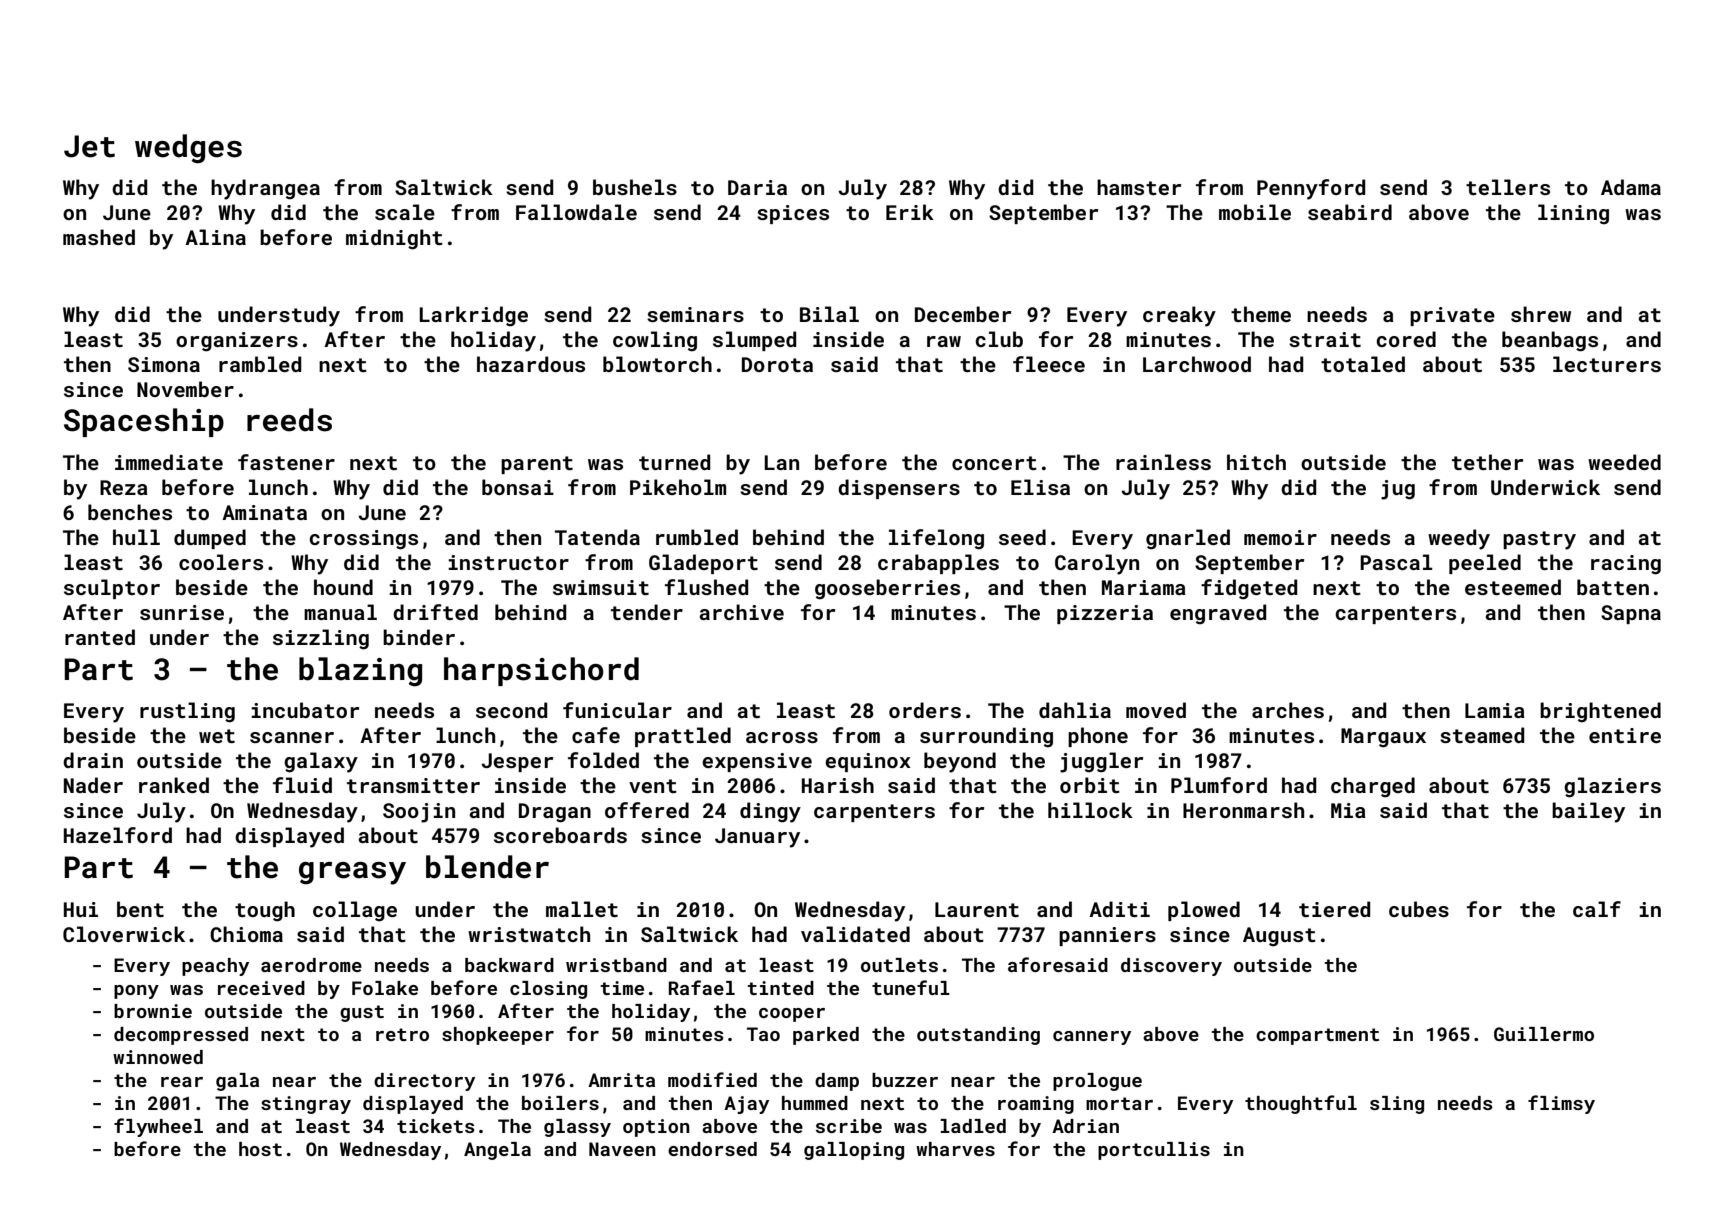  I want to click on hull, so click(136, 537).
